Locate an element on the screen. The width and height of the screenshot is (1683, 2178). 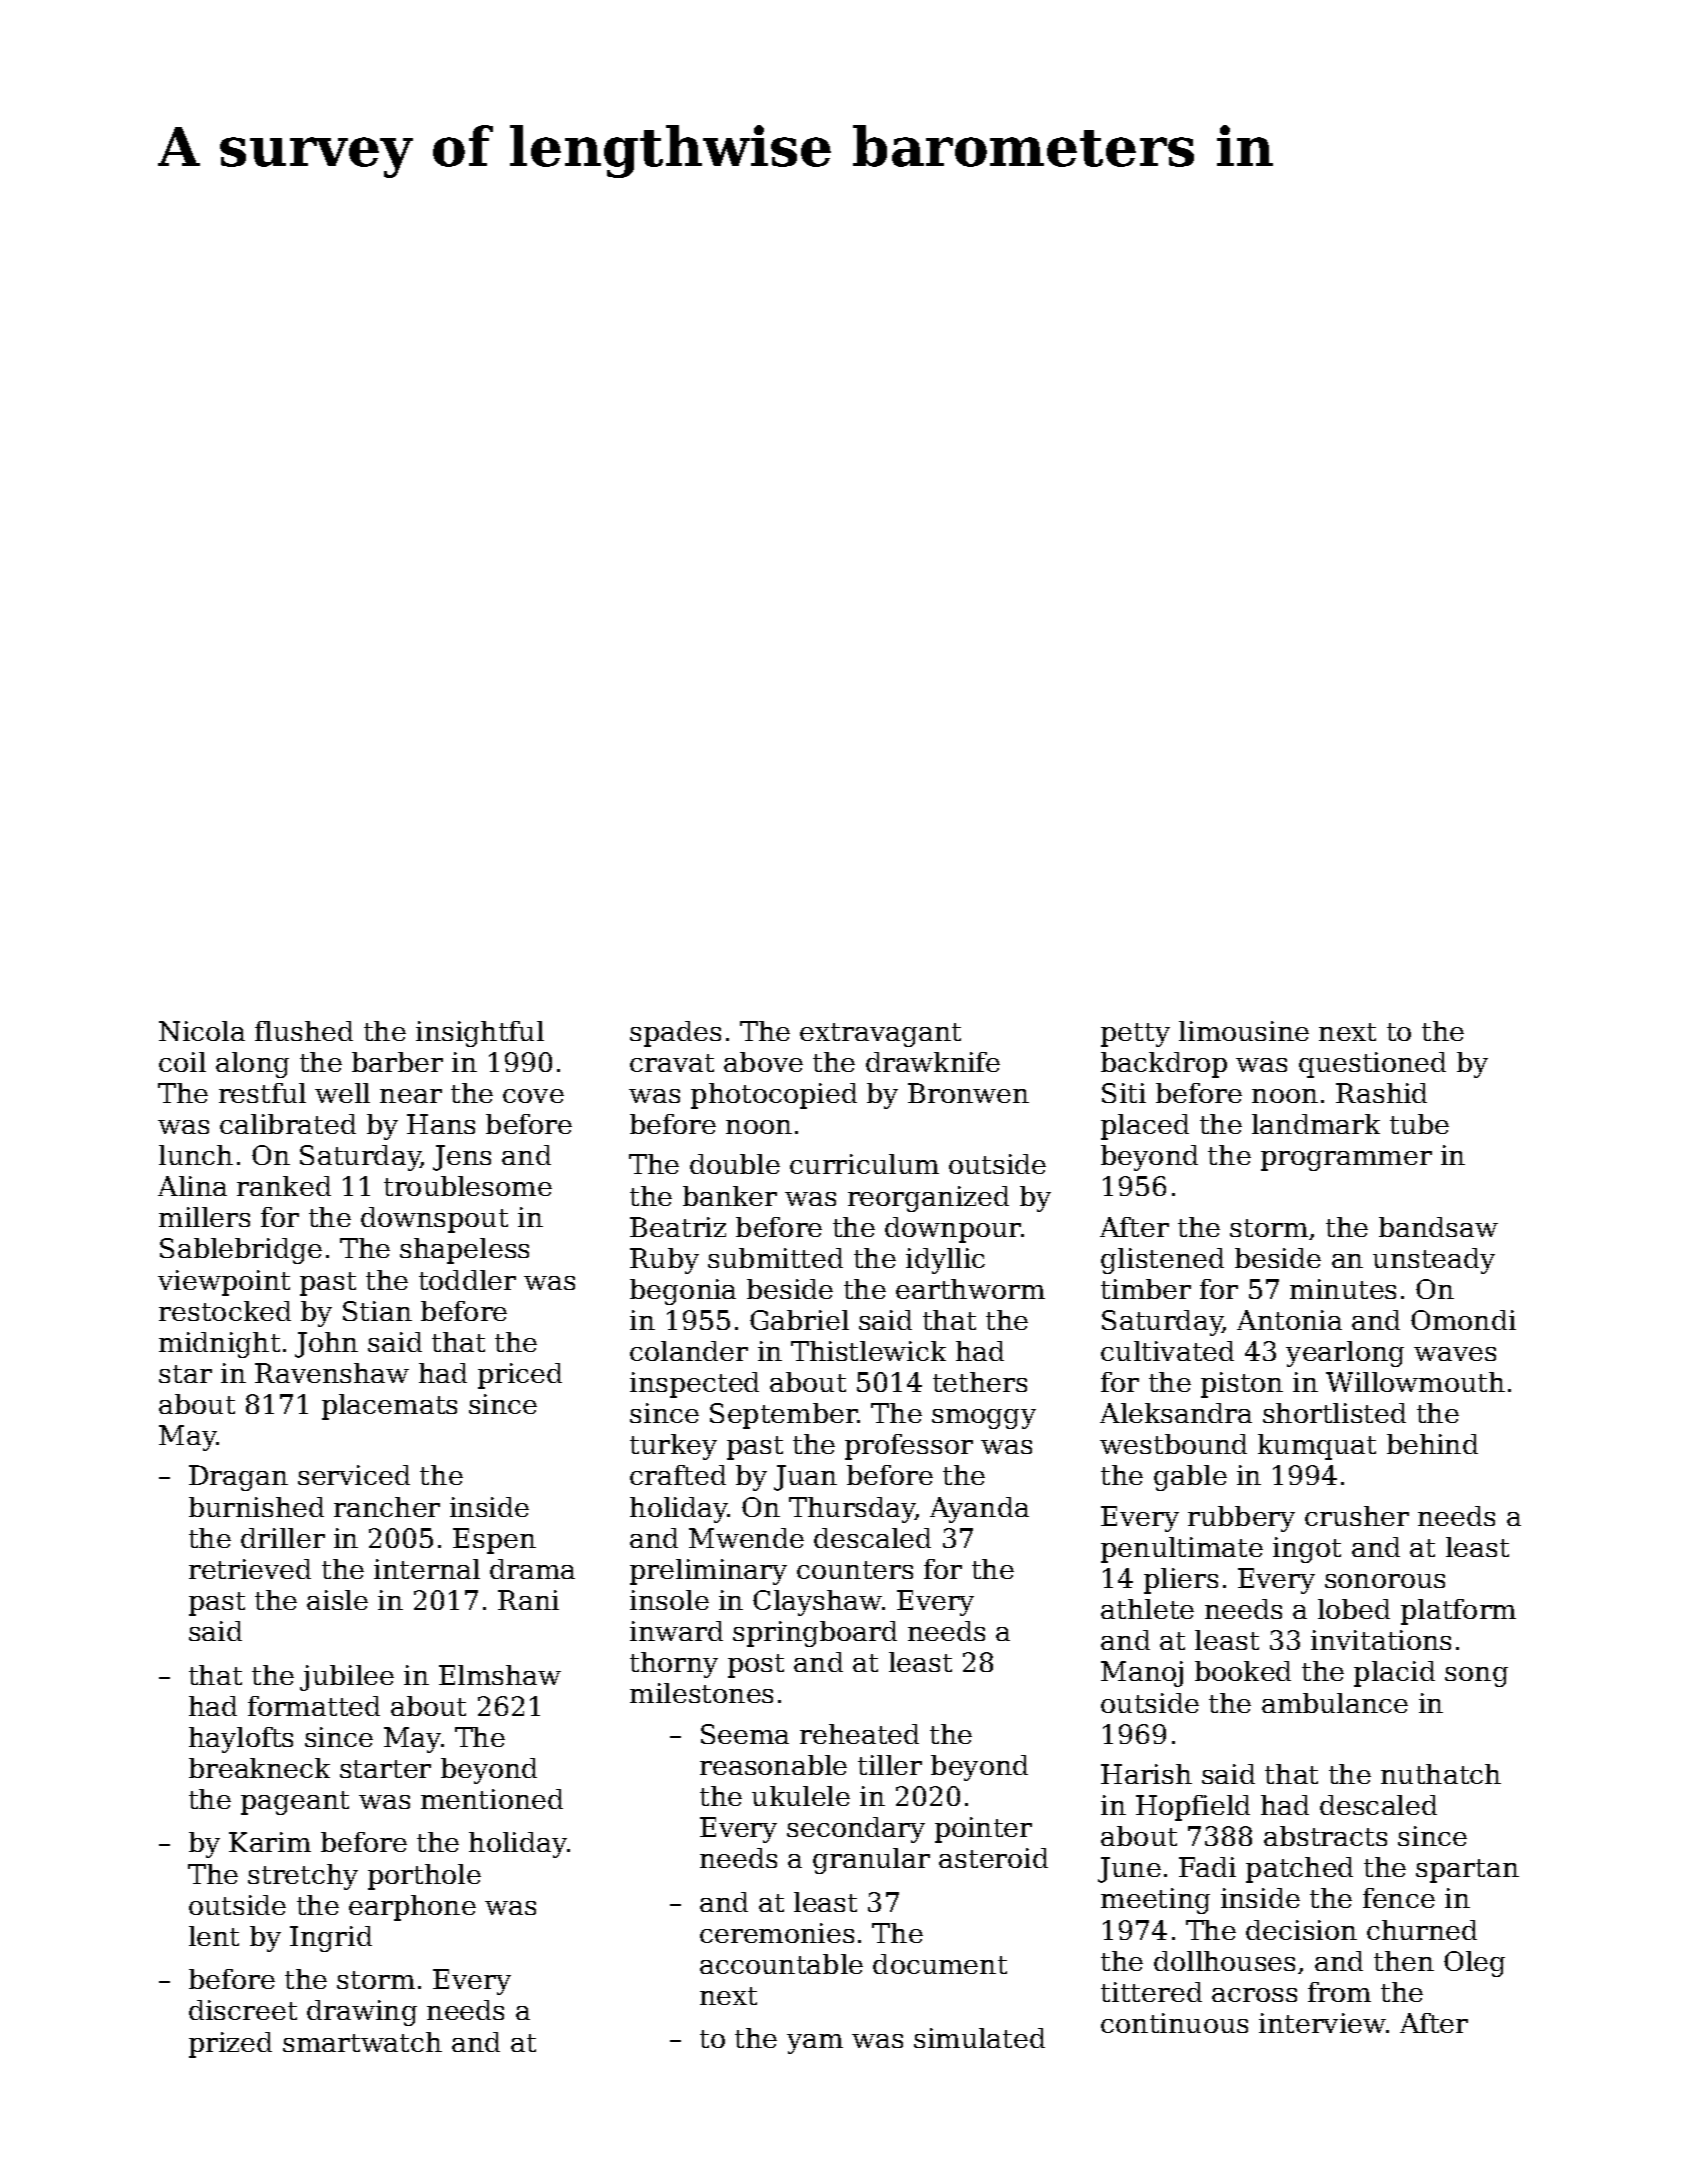
earphone is located at coordinates (412, 1908).
